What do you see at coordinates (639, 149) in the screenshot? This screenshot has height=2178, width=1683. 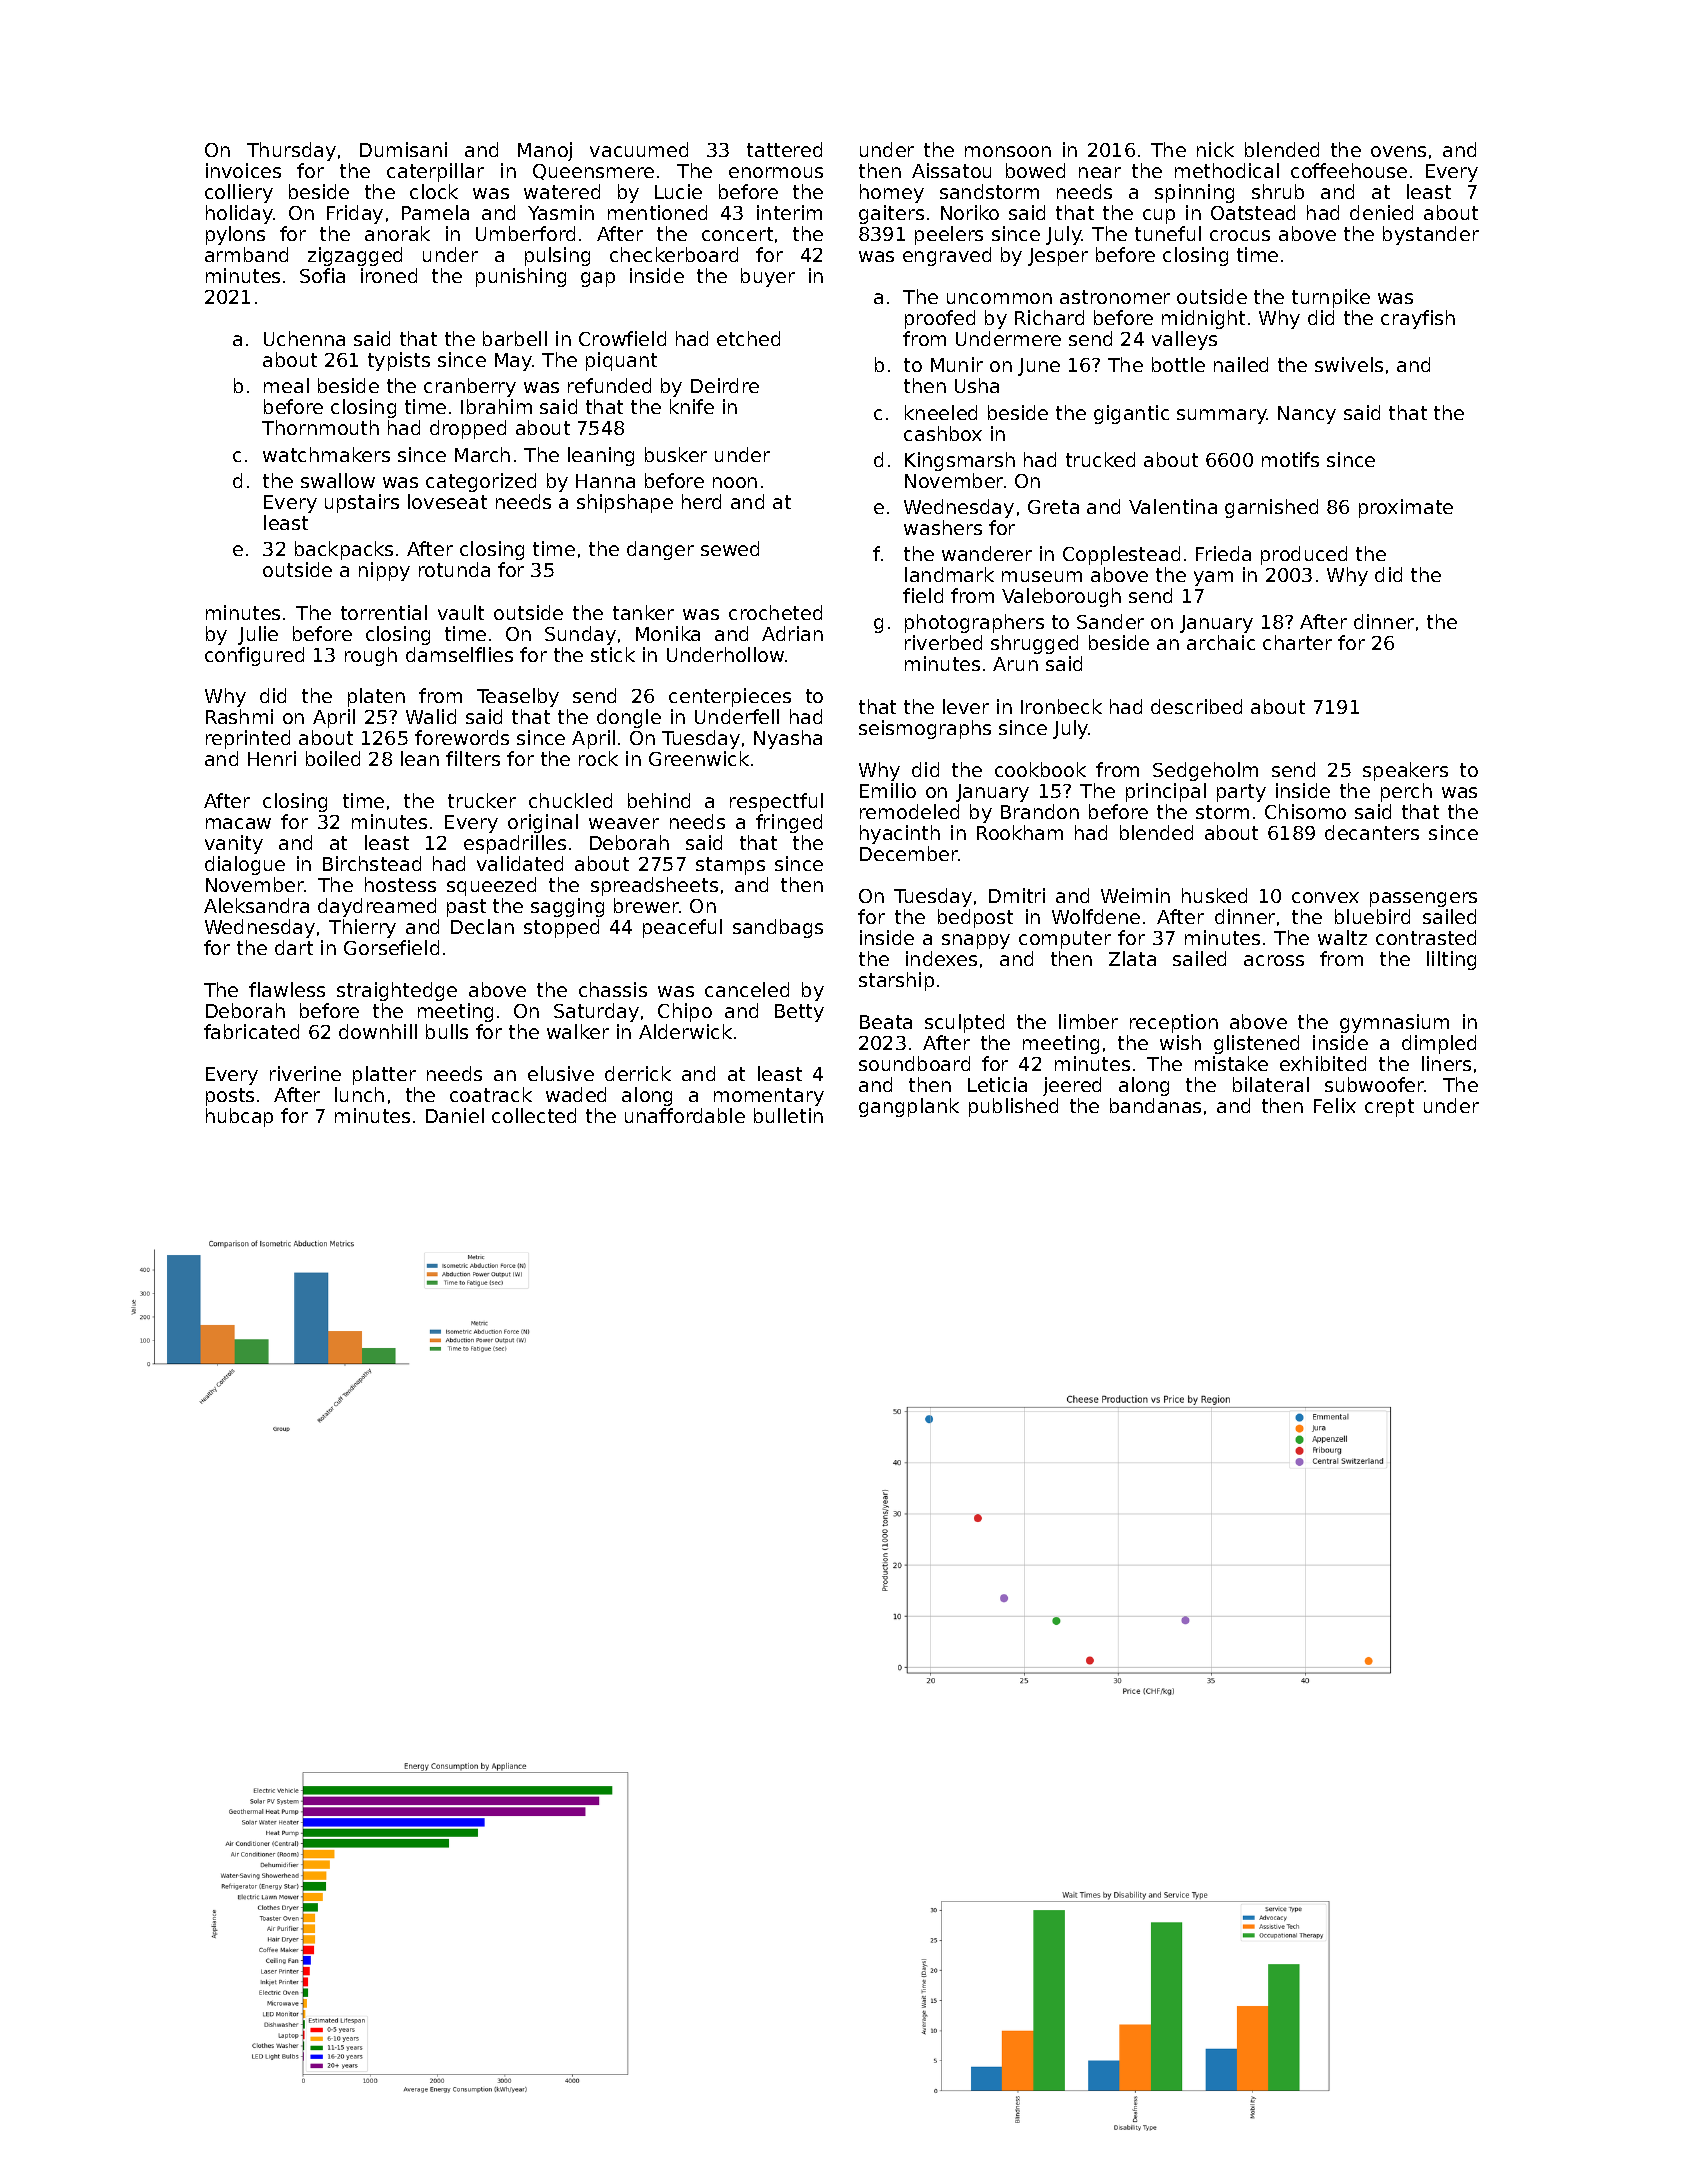 I see `vacuumed` at bounding box center [639, 149].
